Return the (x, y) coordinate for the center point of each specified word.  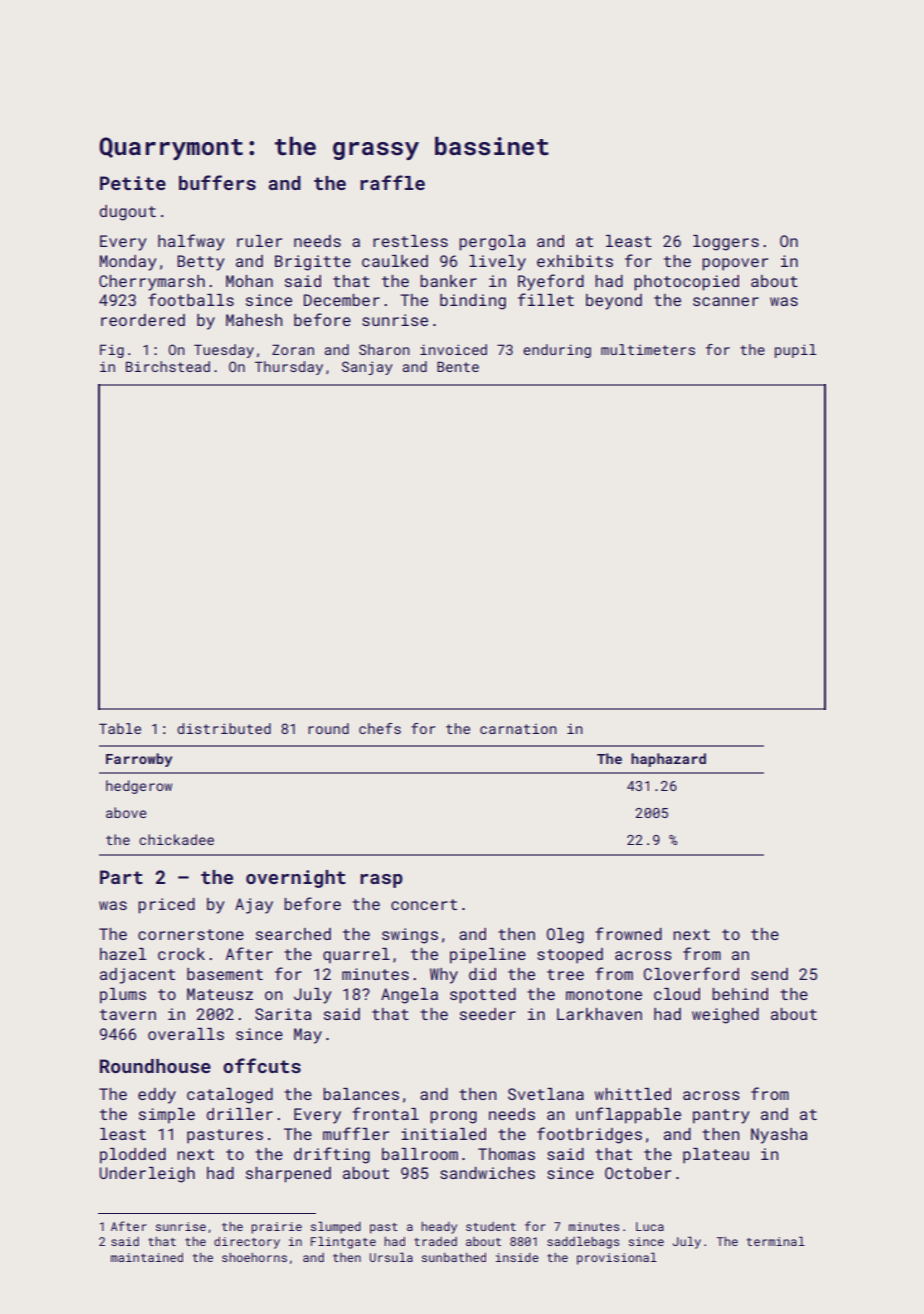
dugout (128, 213)
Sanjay (367, 368)
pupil (796, 351)
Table (120, 728)
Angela (409, 996)
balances (361, 1094)
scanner (726, 301)
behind (740, 994)
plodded (133, 1156)
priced (166, 906)
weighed (725, 1016)
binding (473, 302)
